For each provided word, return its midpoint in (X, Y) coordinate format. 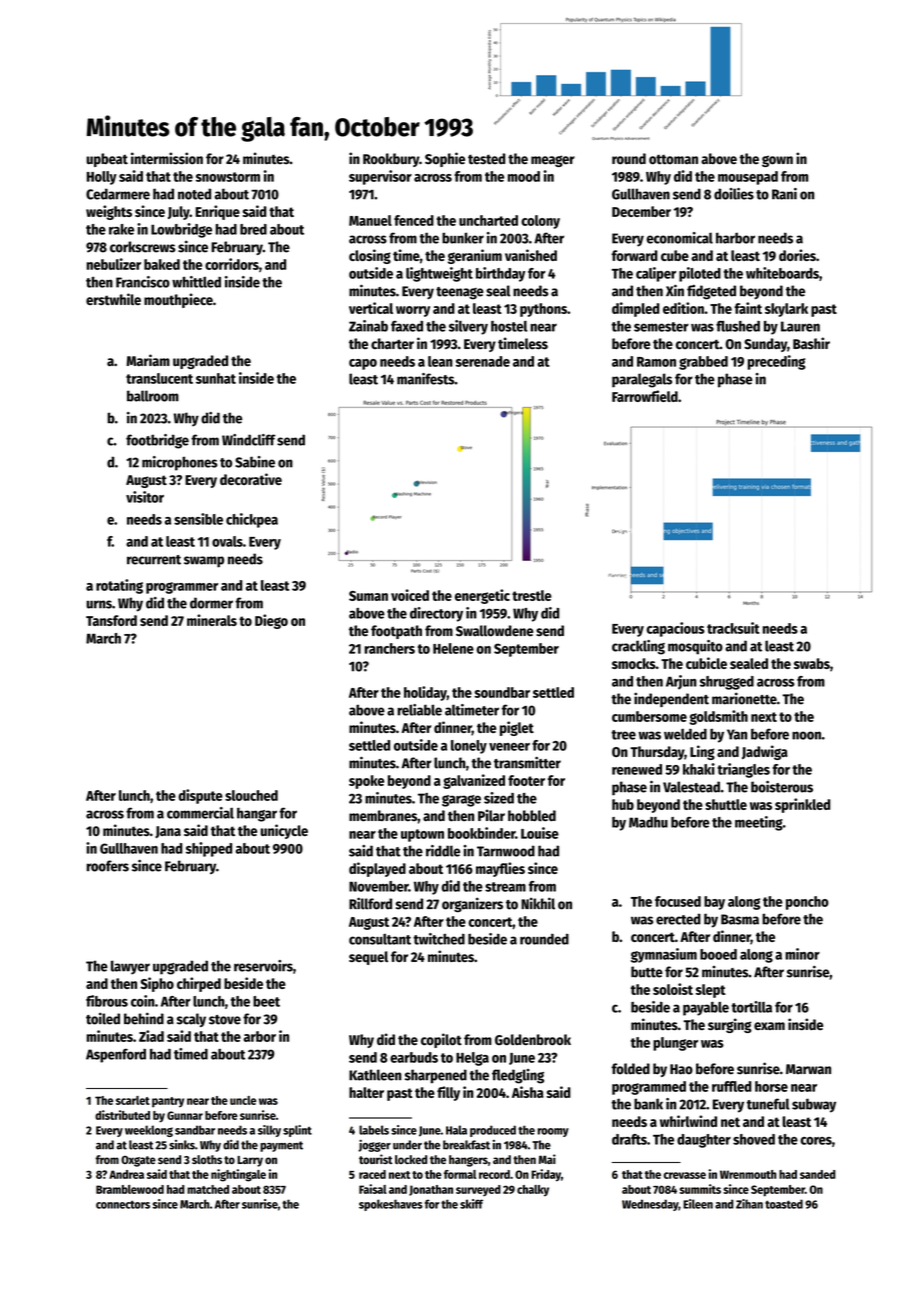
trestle (532, 595)
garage (461, 801)
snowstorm (228, 177)
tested (486, 159)
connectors (123, 1204)
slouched (251, 795)
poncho (807, 903)
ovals (227, 541)
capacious (676, 629)
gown (777, 161)
